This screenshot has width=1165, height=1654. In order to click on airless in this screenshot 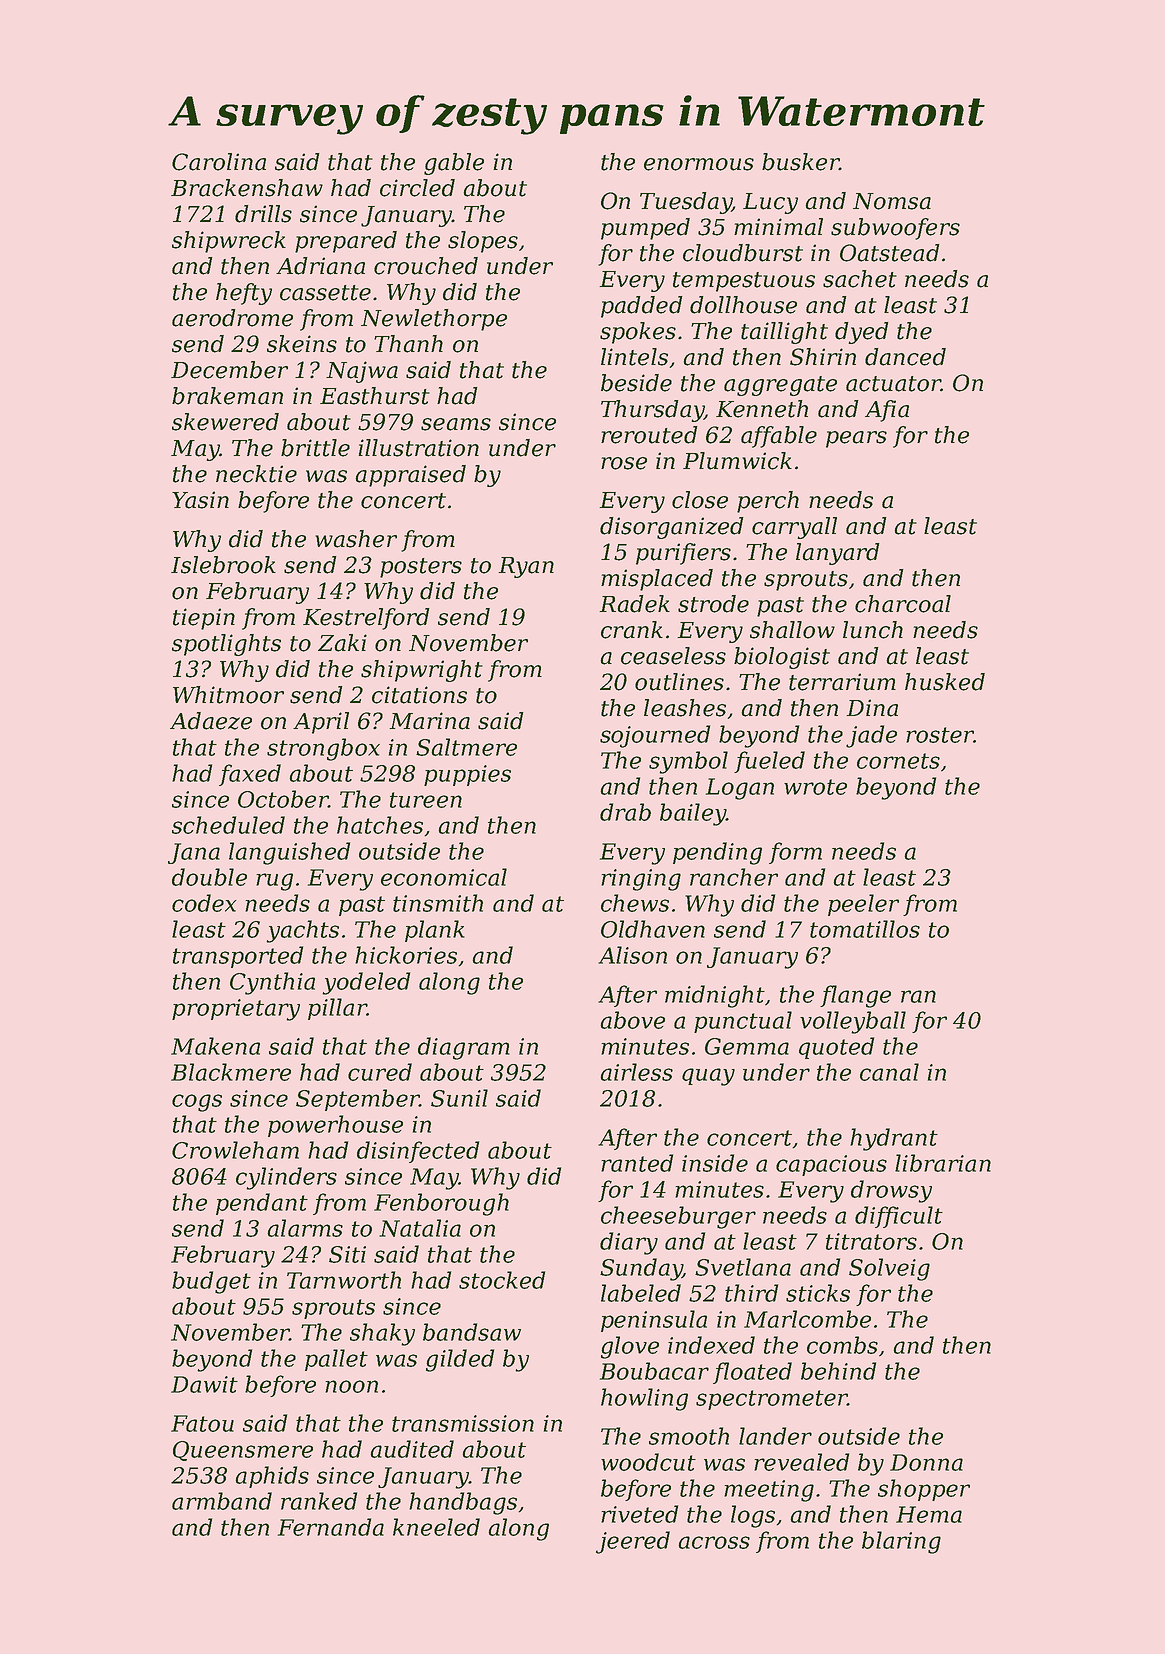, I will do `click(637, 1072)`.
